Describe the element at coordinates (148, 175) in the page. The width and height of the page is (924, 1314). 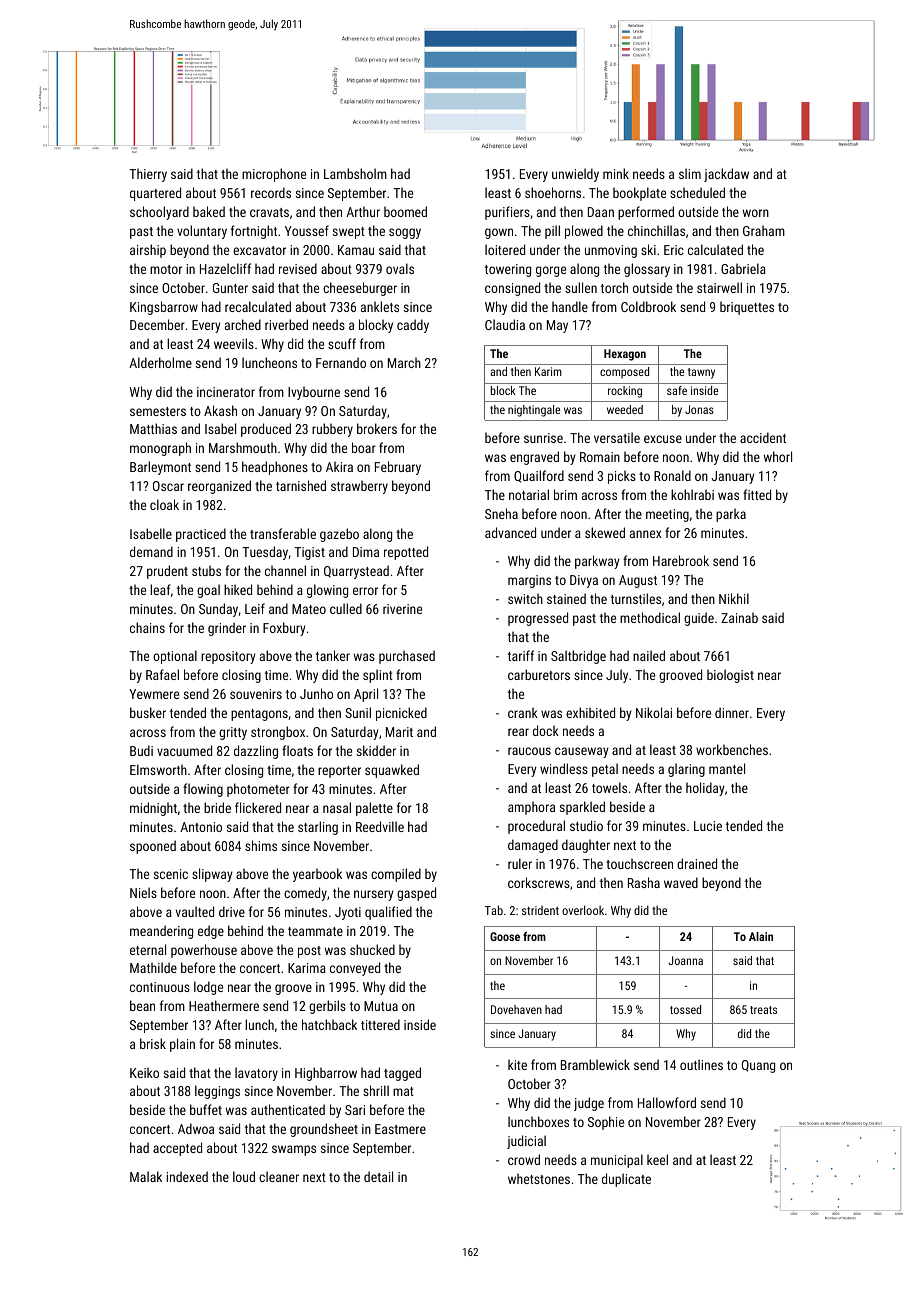
I see `Thierry` at that location.
